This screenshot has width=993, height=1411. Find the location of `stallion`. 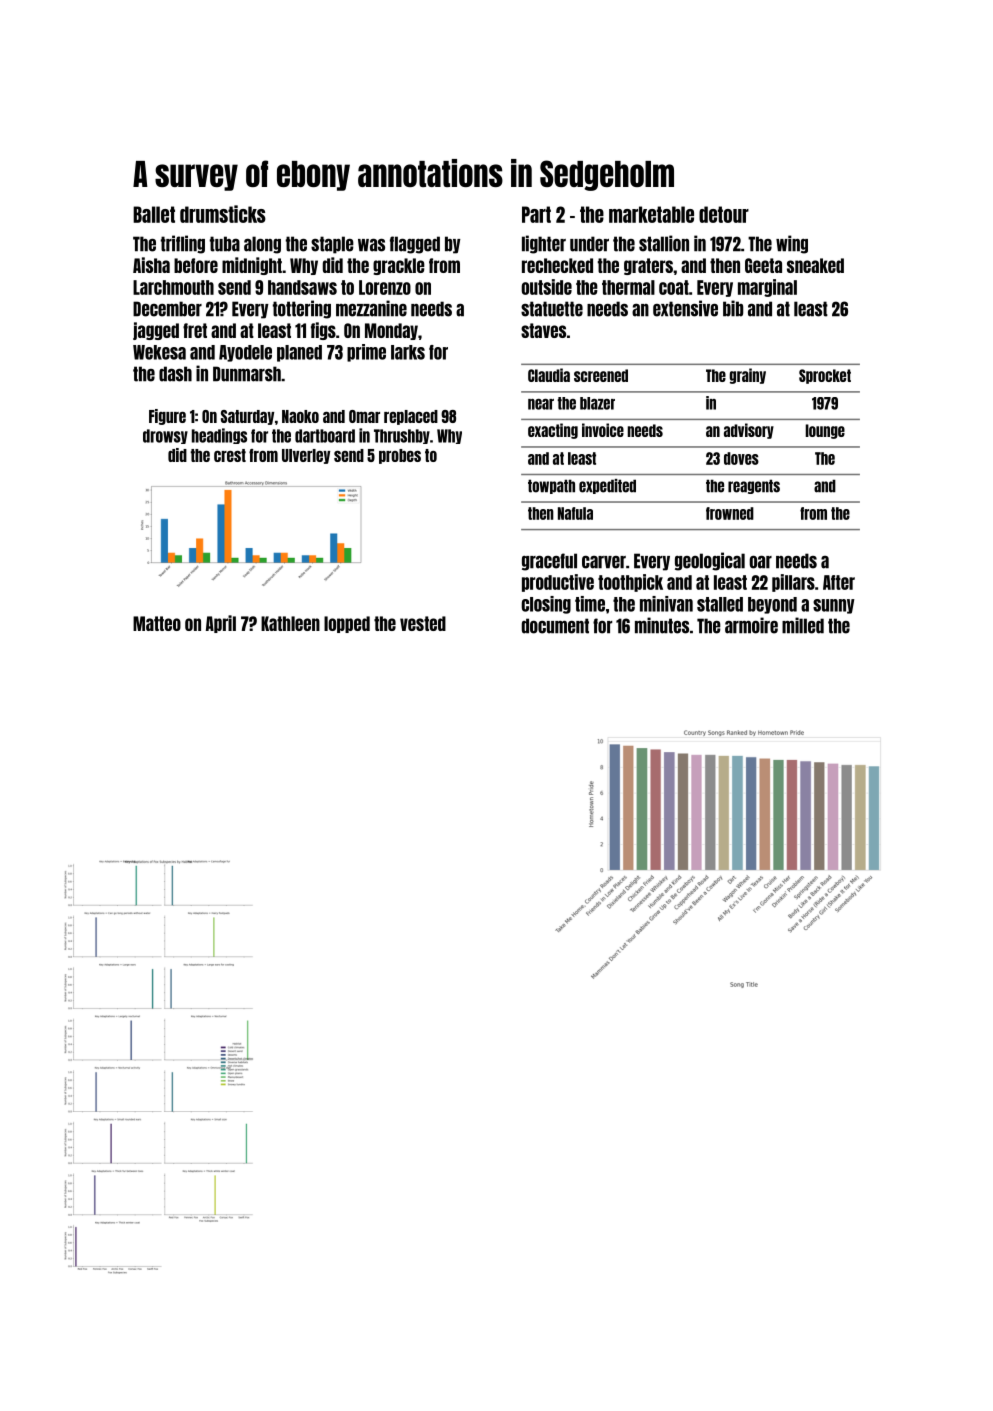

stallion is located at coordinates (664, 243).
